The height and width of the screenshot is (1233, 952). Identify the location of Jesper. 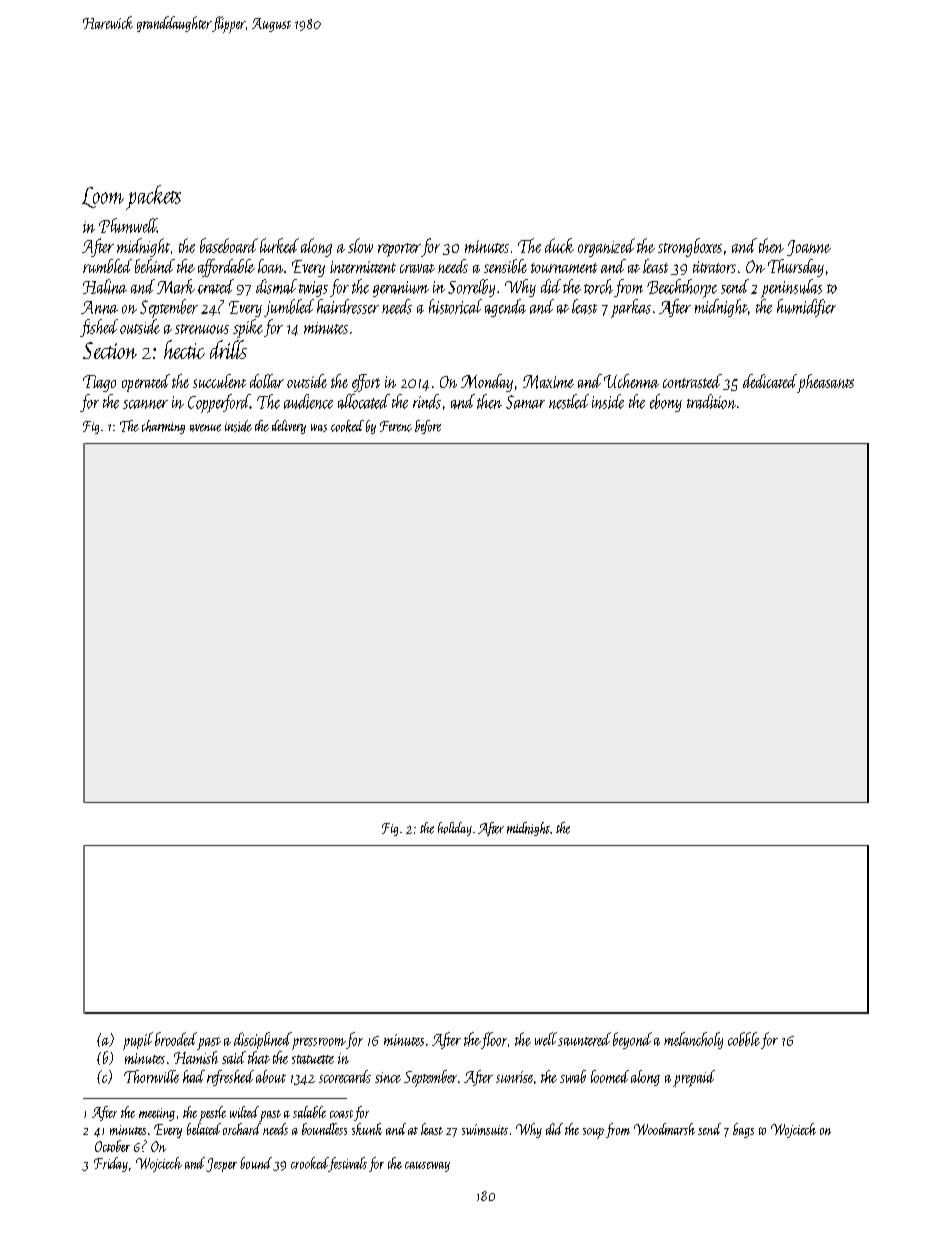
(221, 1165).
